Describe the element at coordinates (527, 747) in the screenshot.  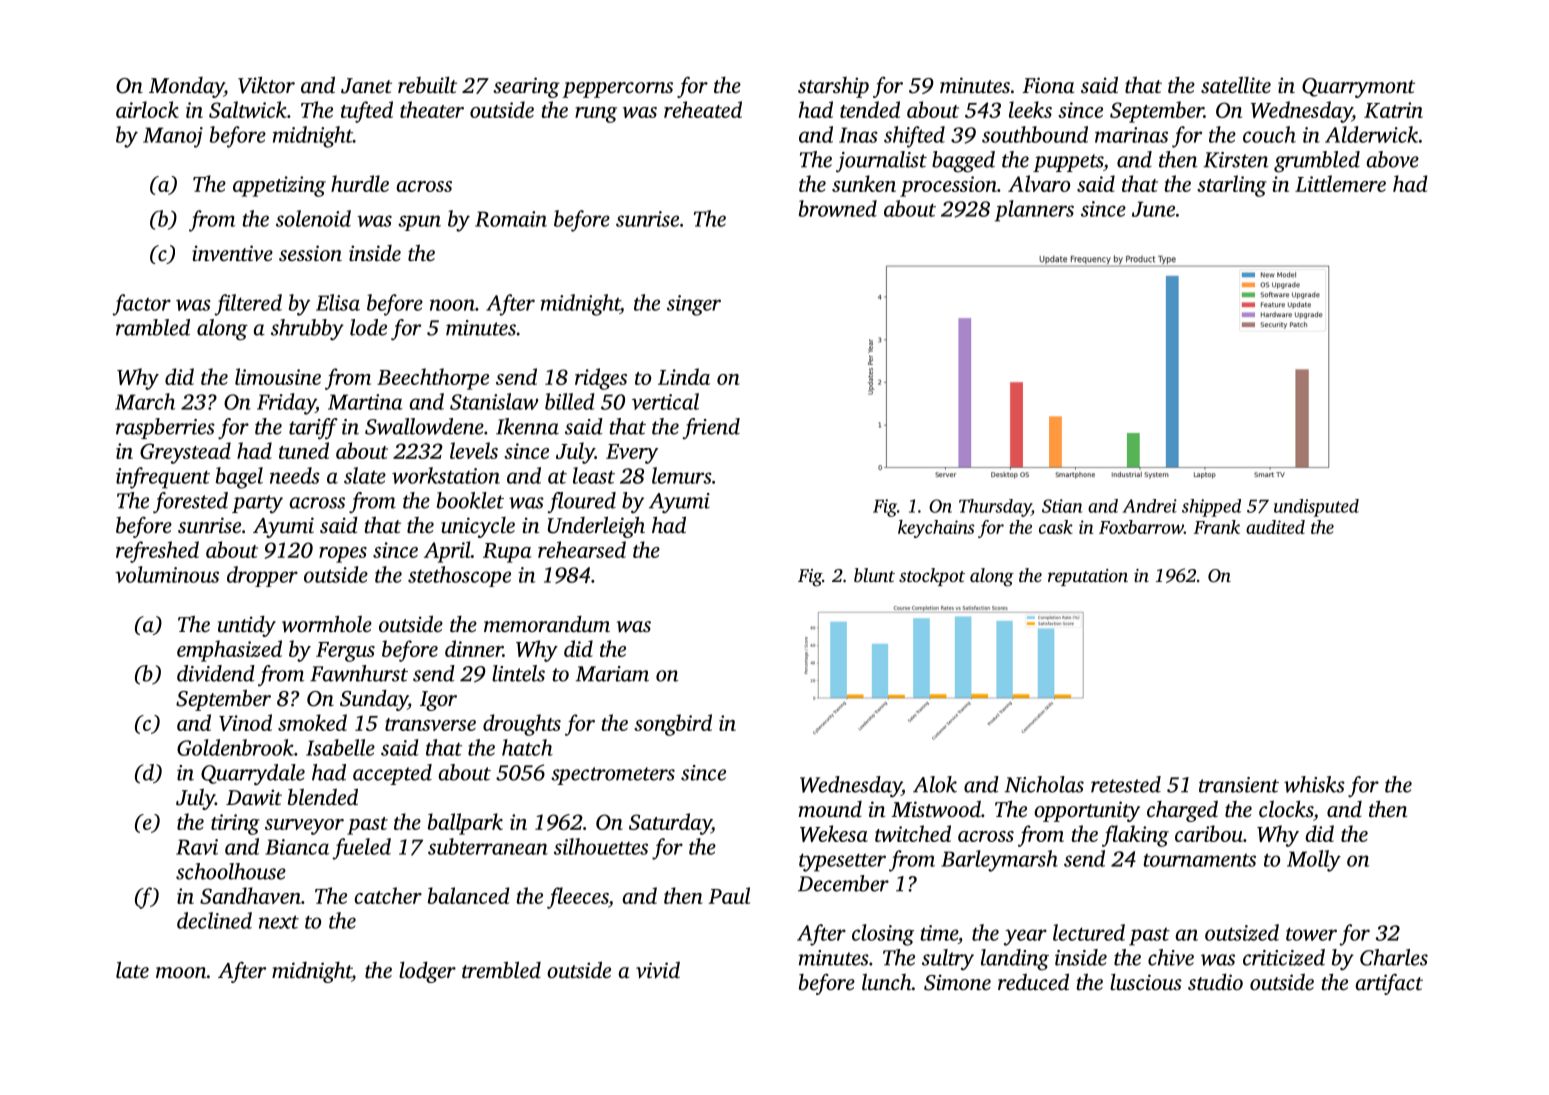
I see `hatch` at that location.
